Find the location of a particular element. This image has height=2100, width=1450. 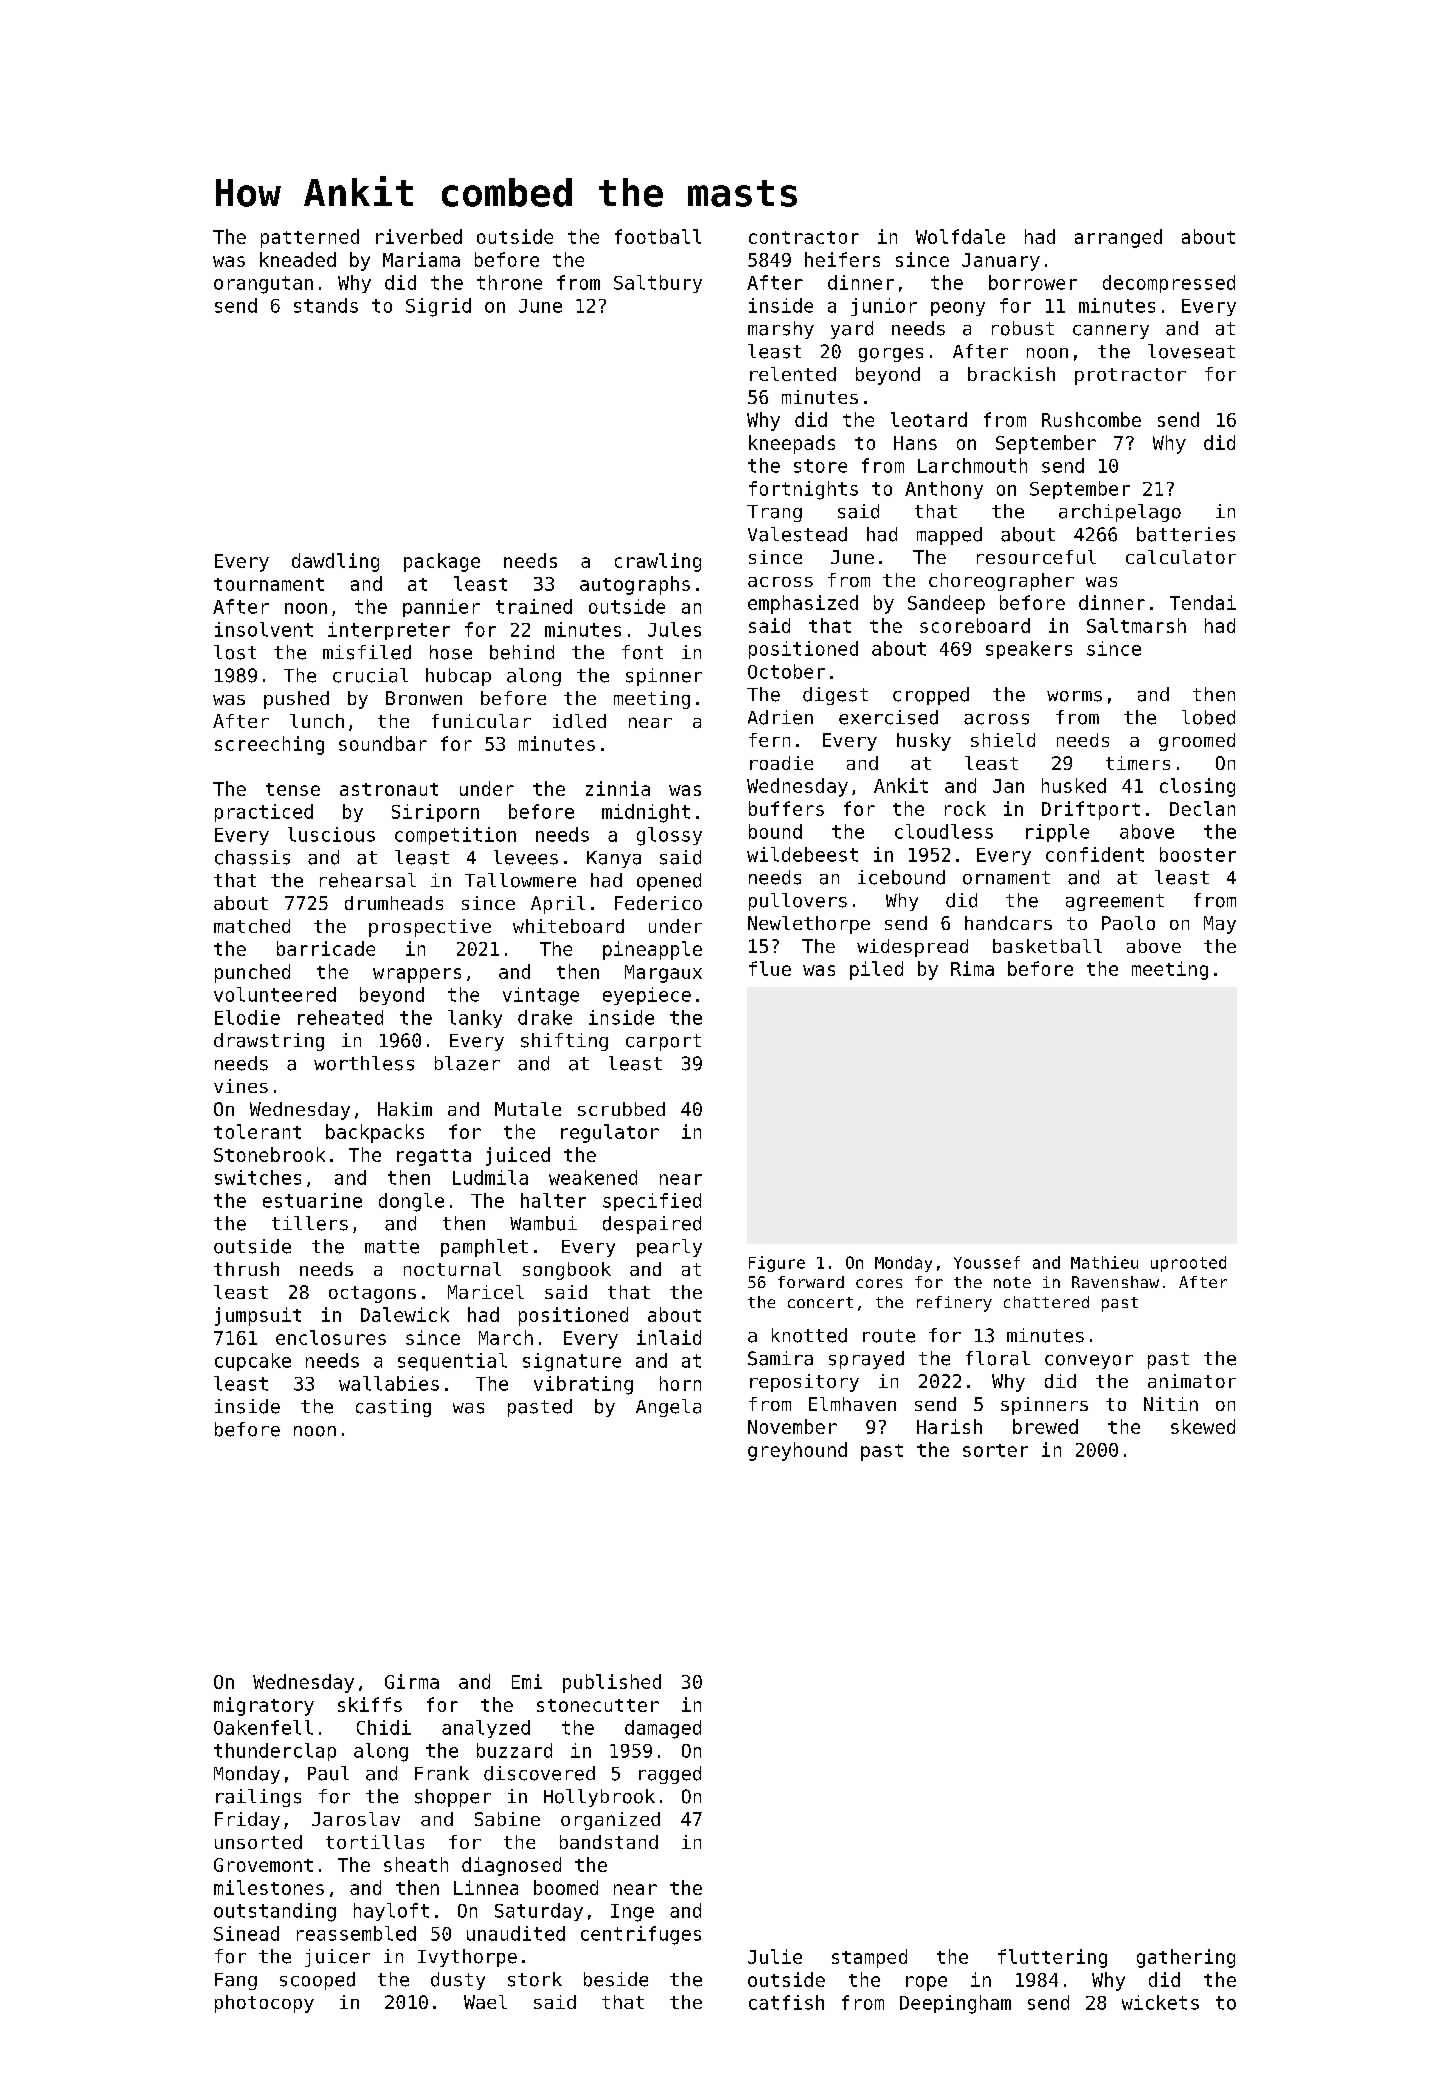

stamped is located at coordinates (869, 1958).
